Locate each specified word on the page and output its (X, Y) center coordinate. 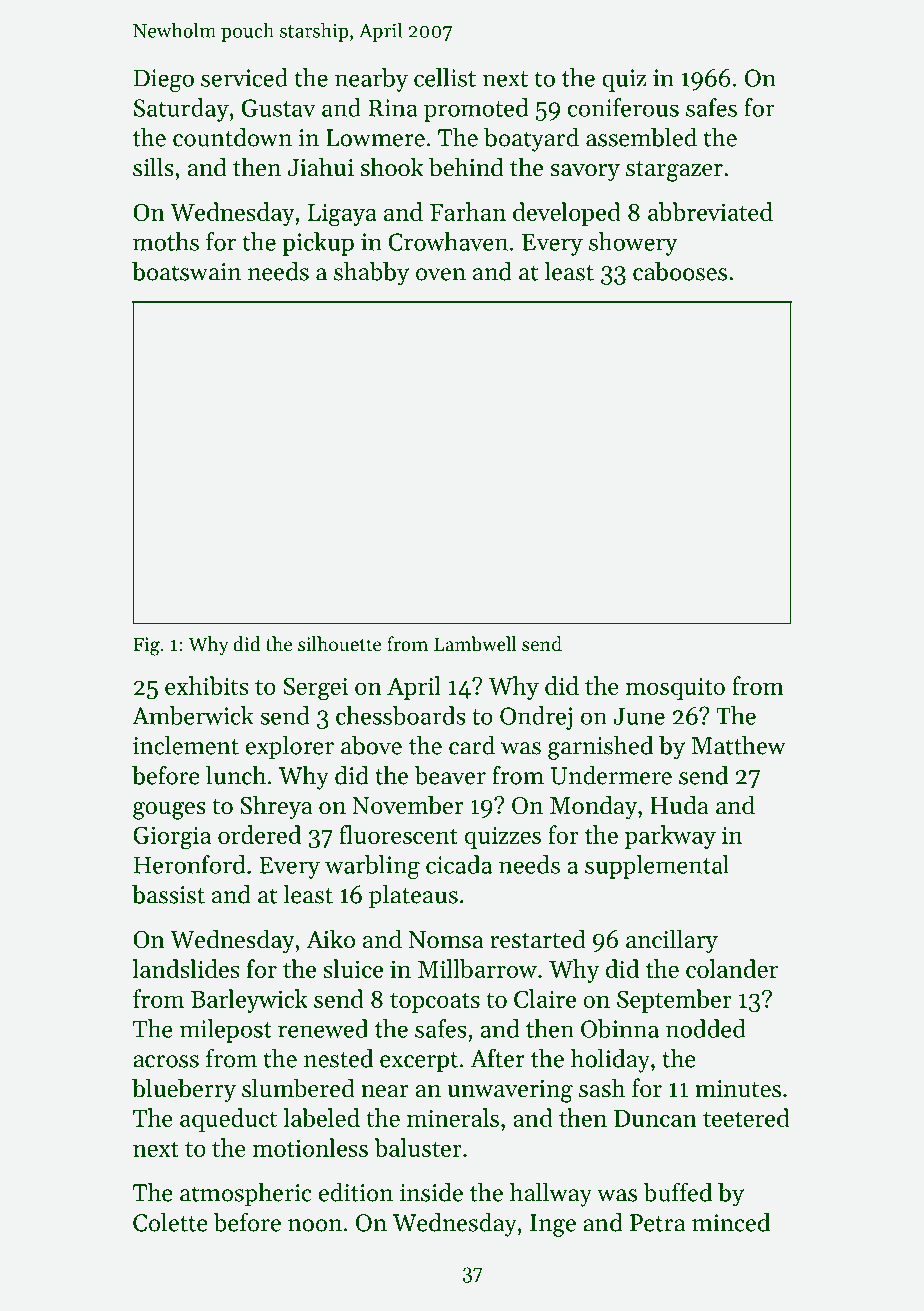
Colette (170, 1222)
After (497, 1058)
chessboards (401, 715)
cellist (445, 77)
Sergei (315, 689)
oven (441, 274)
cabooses (680, 271)
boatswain (186, 271)
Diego (164, 80)
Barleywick (249, 1001)
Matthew (739, 745)
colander (732, 968)
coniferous (623, 107)
